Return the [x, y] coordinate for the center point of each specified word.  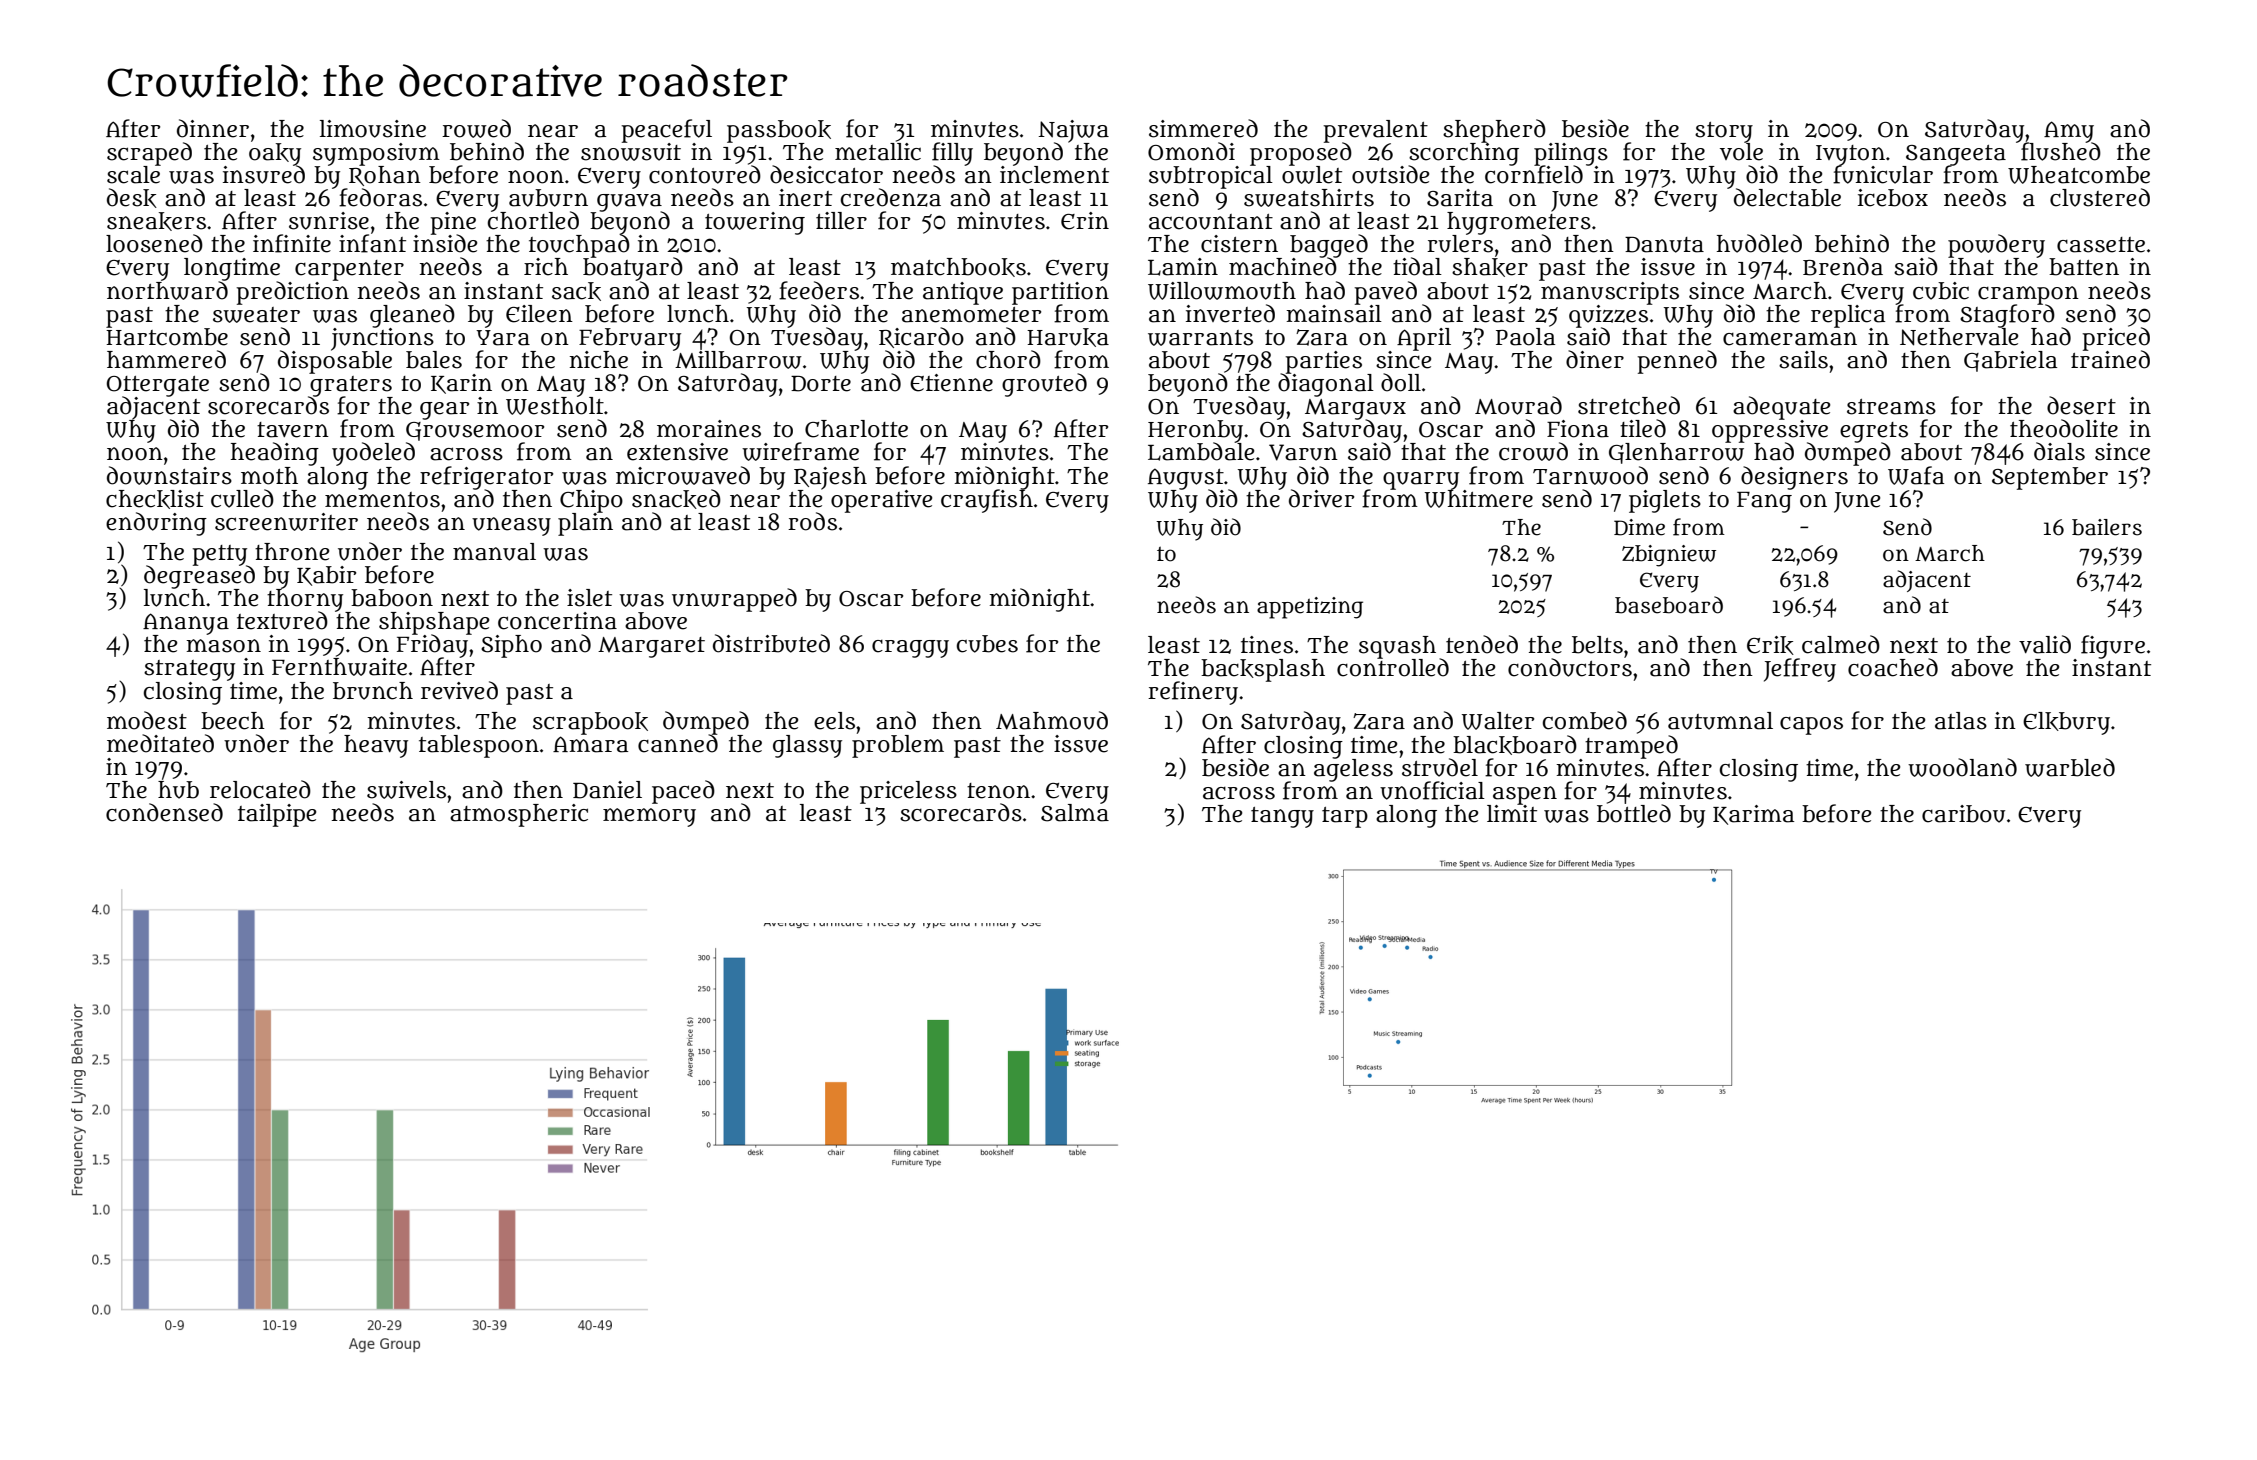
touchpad [579, 246]
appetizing [1310, 608]
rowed [476, 128]
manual [494, 552]
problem [898, 746]
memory [649, 817]
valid [2045, 644]
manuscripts [1610, 293]
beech [233, 721]
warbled [2070, 767]
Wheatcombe [2079, 175]
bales [434, 360]
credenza [891, 197]
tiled [1643, 428]
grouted [1044, 385]
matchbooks [958, 267]
